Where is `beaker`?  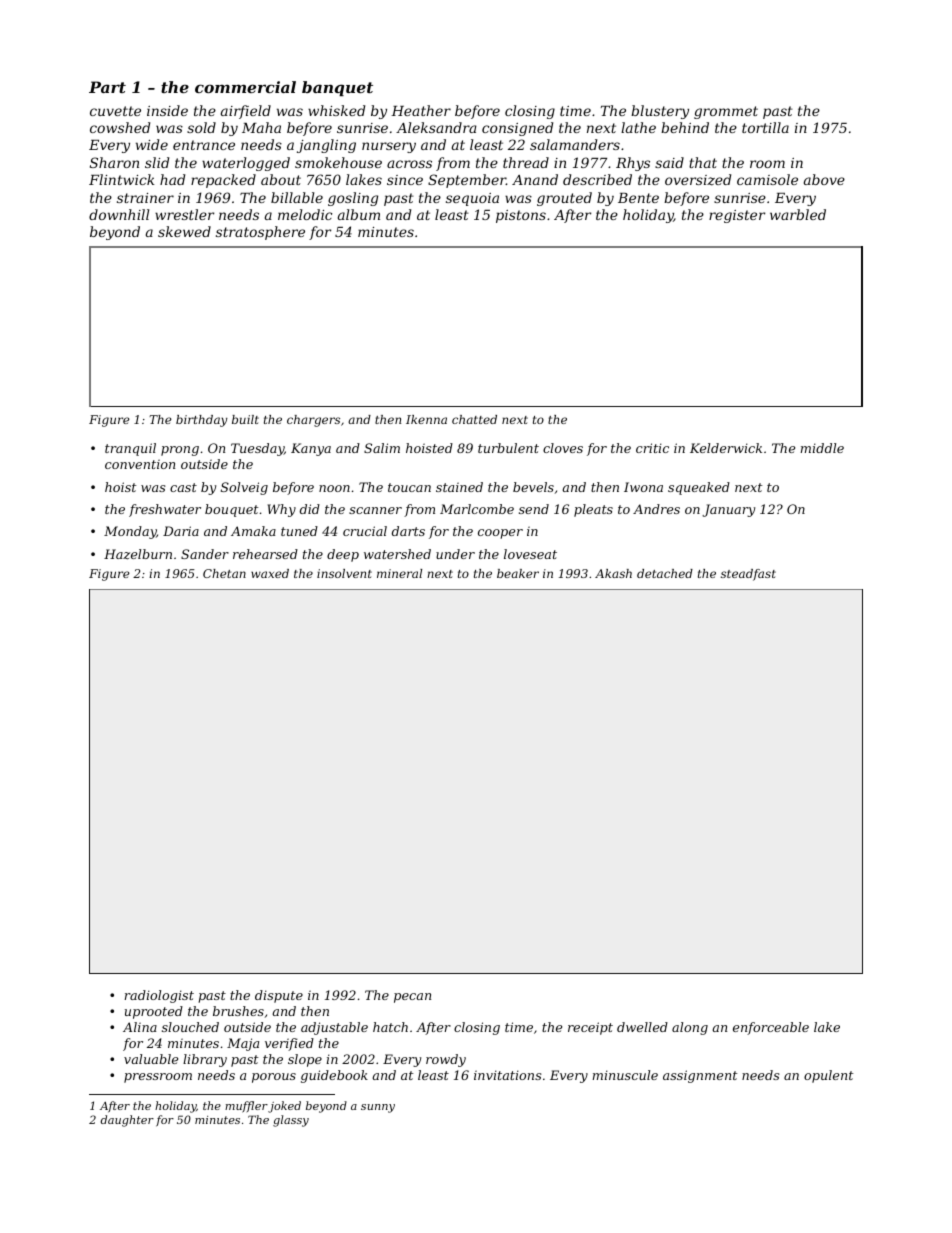
beaker is located at coordinates (518, 573).
